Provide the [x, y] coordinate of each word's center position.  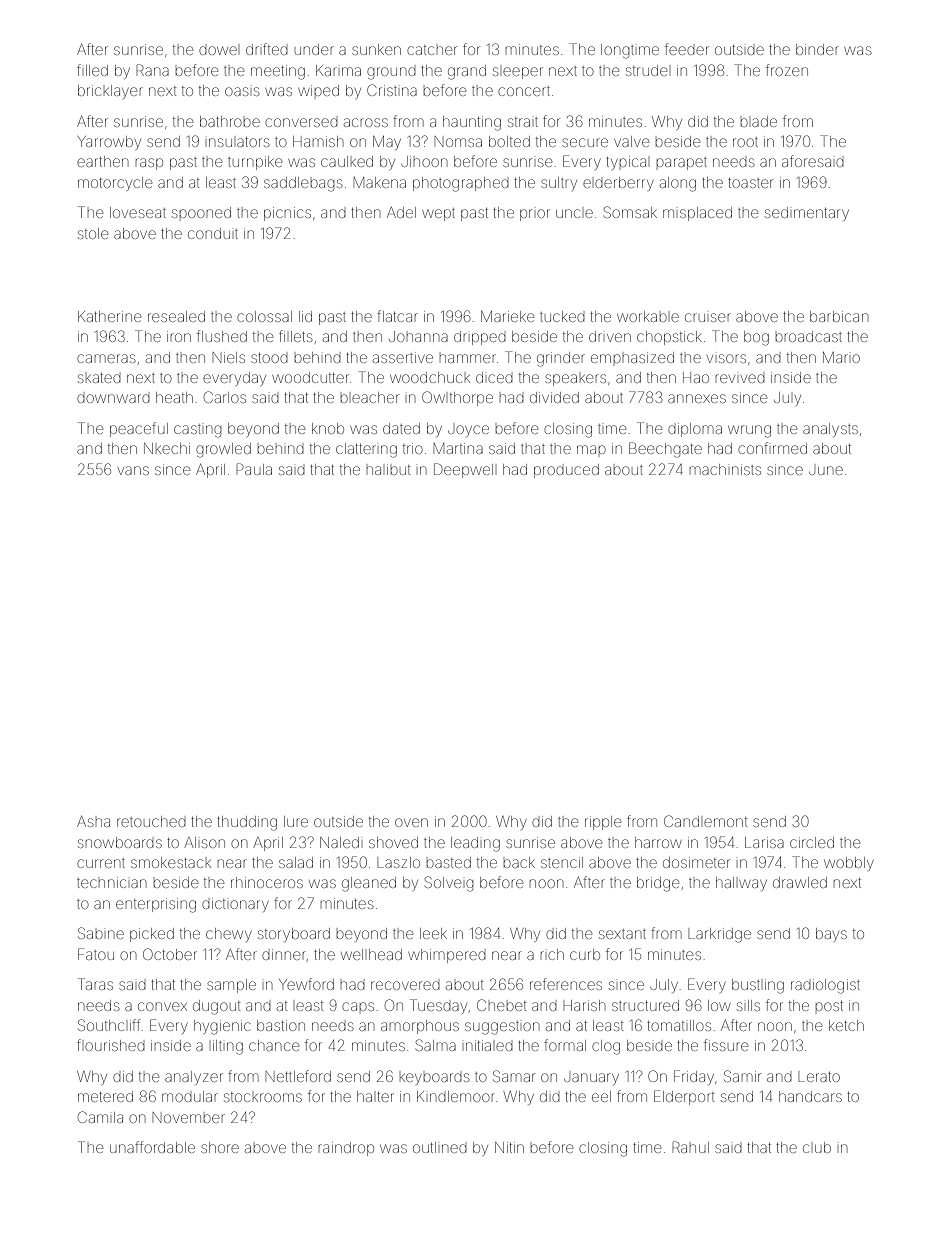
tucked [562, 316]
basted [448, 862]
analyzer [194, 1078]
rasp [149, 164]
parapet [681, 163]
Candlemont [706, 821]
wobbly [849, 864]
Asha [93, 821]
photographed [461, 184]
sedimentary [807, 214]
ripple [603, 823]
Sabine [101, 933]
